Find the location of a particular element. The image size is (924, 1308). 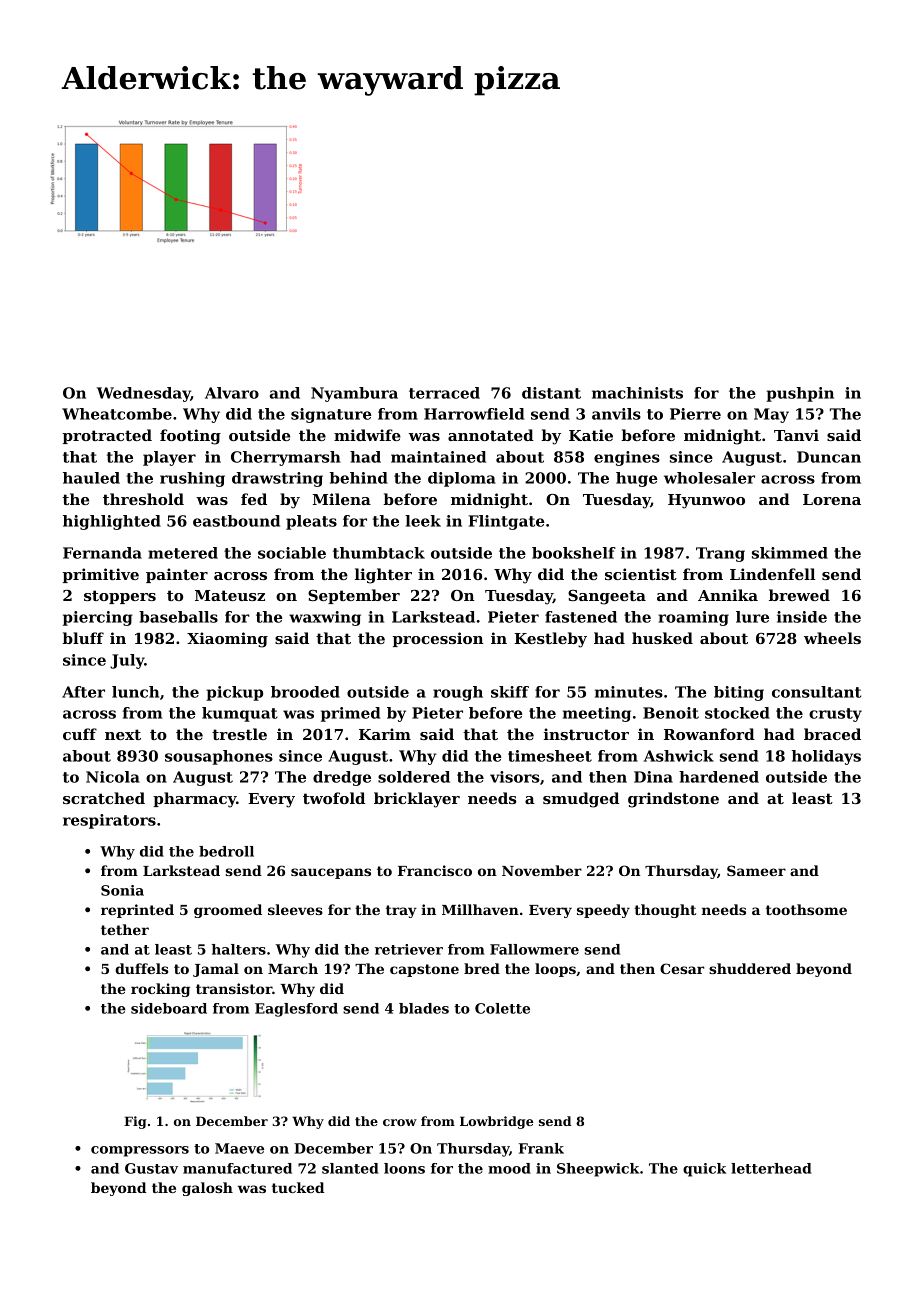

Lowbridge is located at coordinates (496, 1122).
